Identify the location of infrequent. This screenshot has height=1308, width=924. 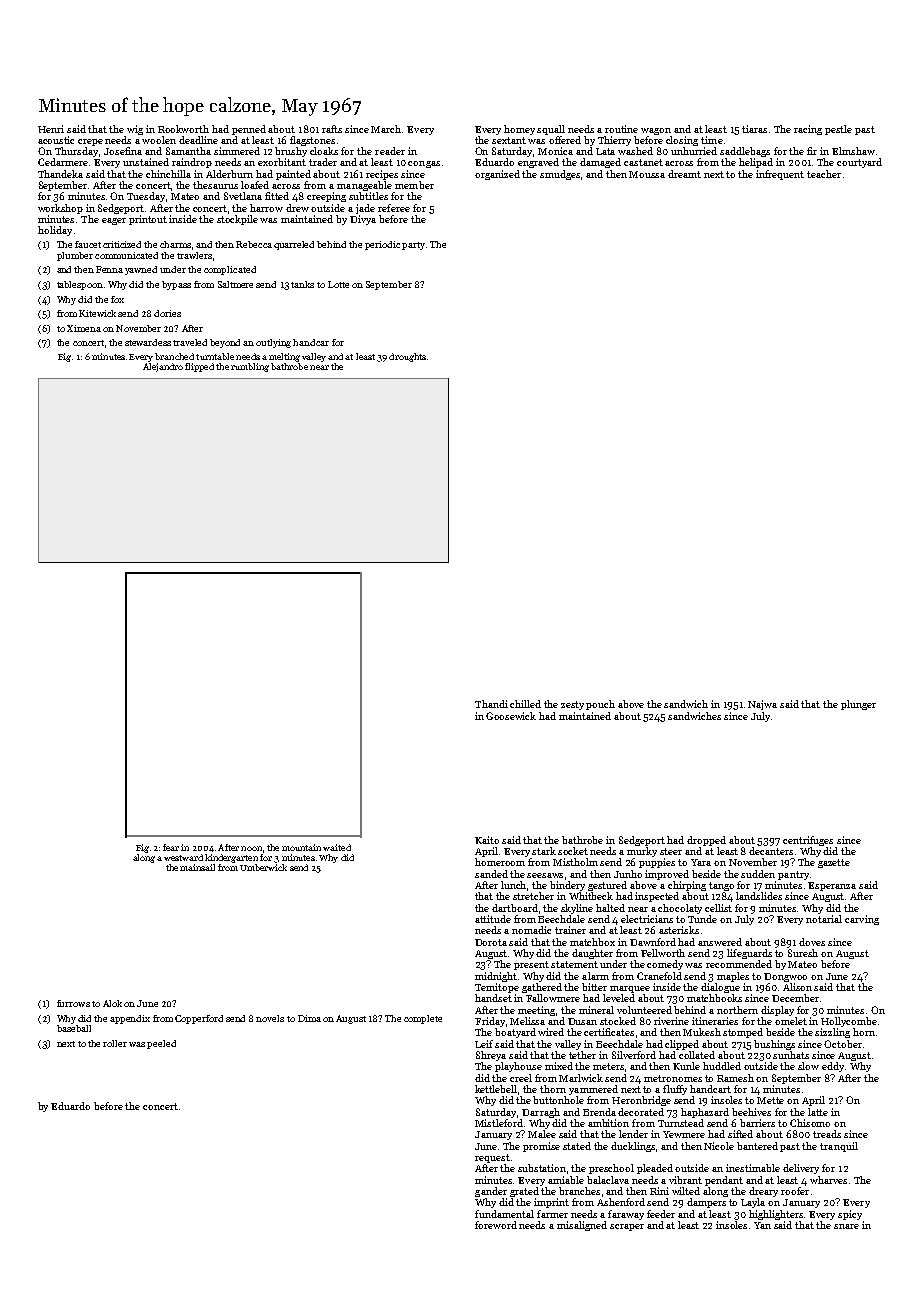
(780, 175).
